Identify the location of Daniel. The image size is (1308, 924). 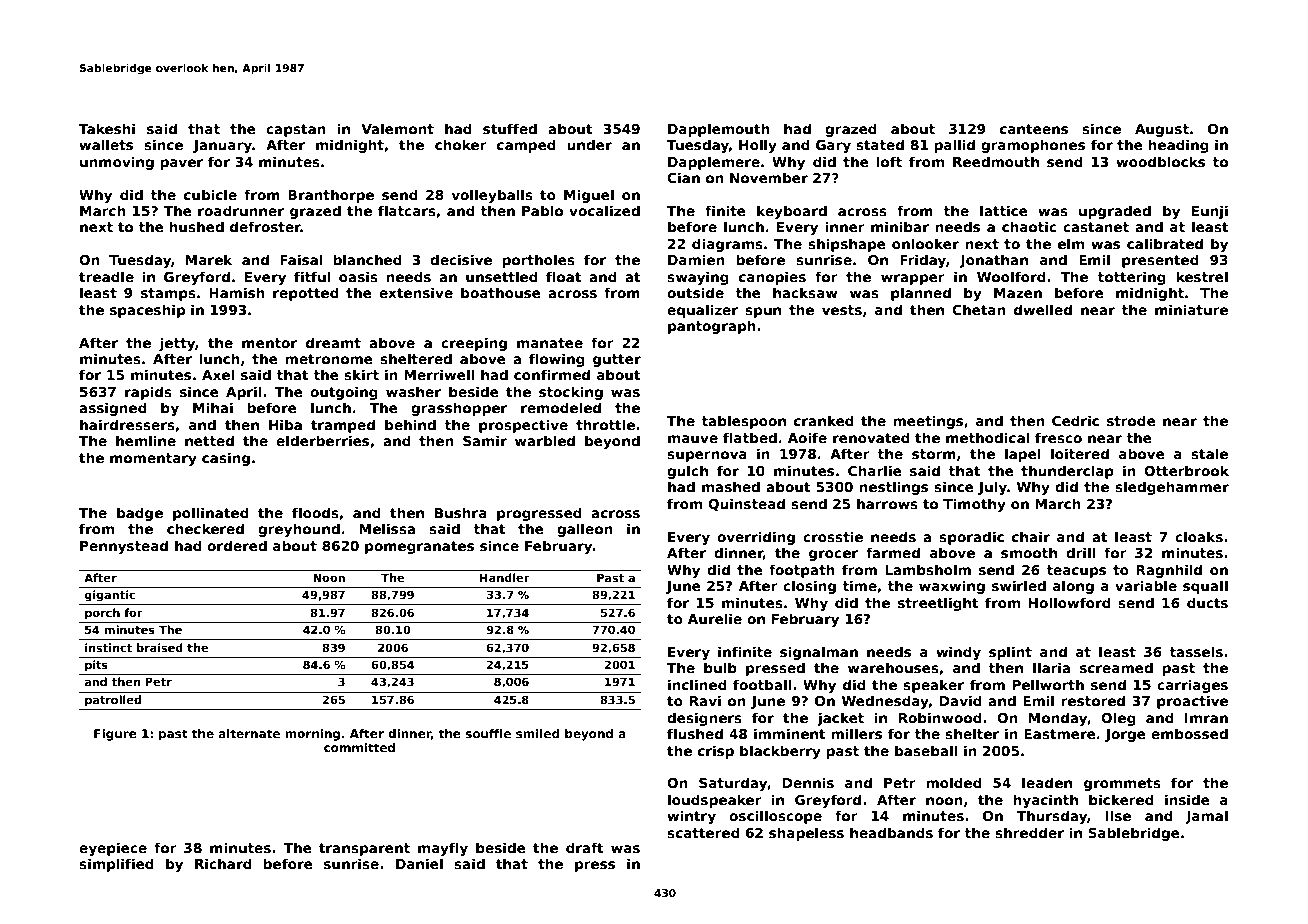
(419, 863).
